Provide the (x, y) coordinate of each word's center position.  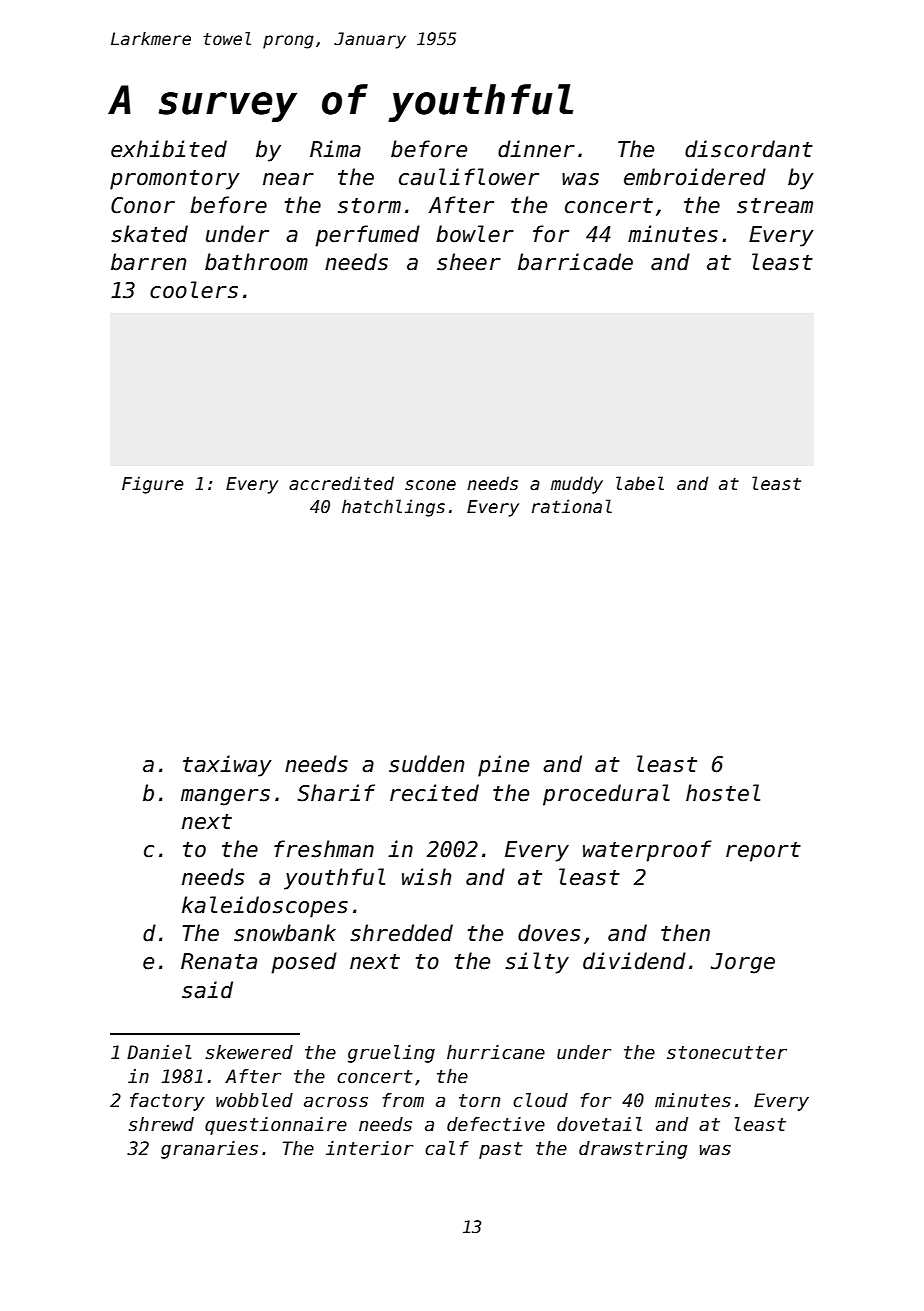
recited (434, 793)
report (763, 852)
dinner (536, 149)
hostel (723, 793)
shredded (401, 933)
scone (430, 485)
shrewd (161, 1124)
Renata (219, 961)
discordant (749, 149)
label (640, 483)
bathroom (256, 262)
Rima (335, 149)
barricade (575, 262)
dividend (634, 961)
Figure (153, 485)
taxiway (227, 766)
